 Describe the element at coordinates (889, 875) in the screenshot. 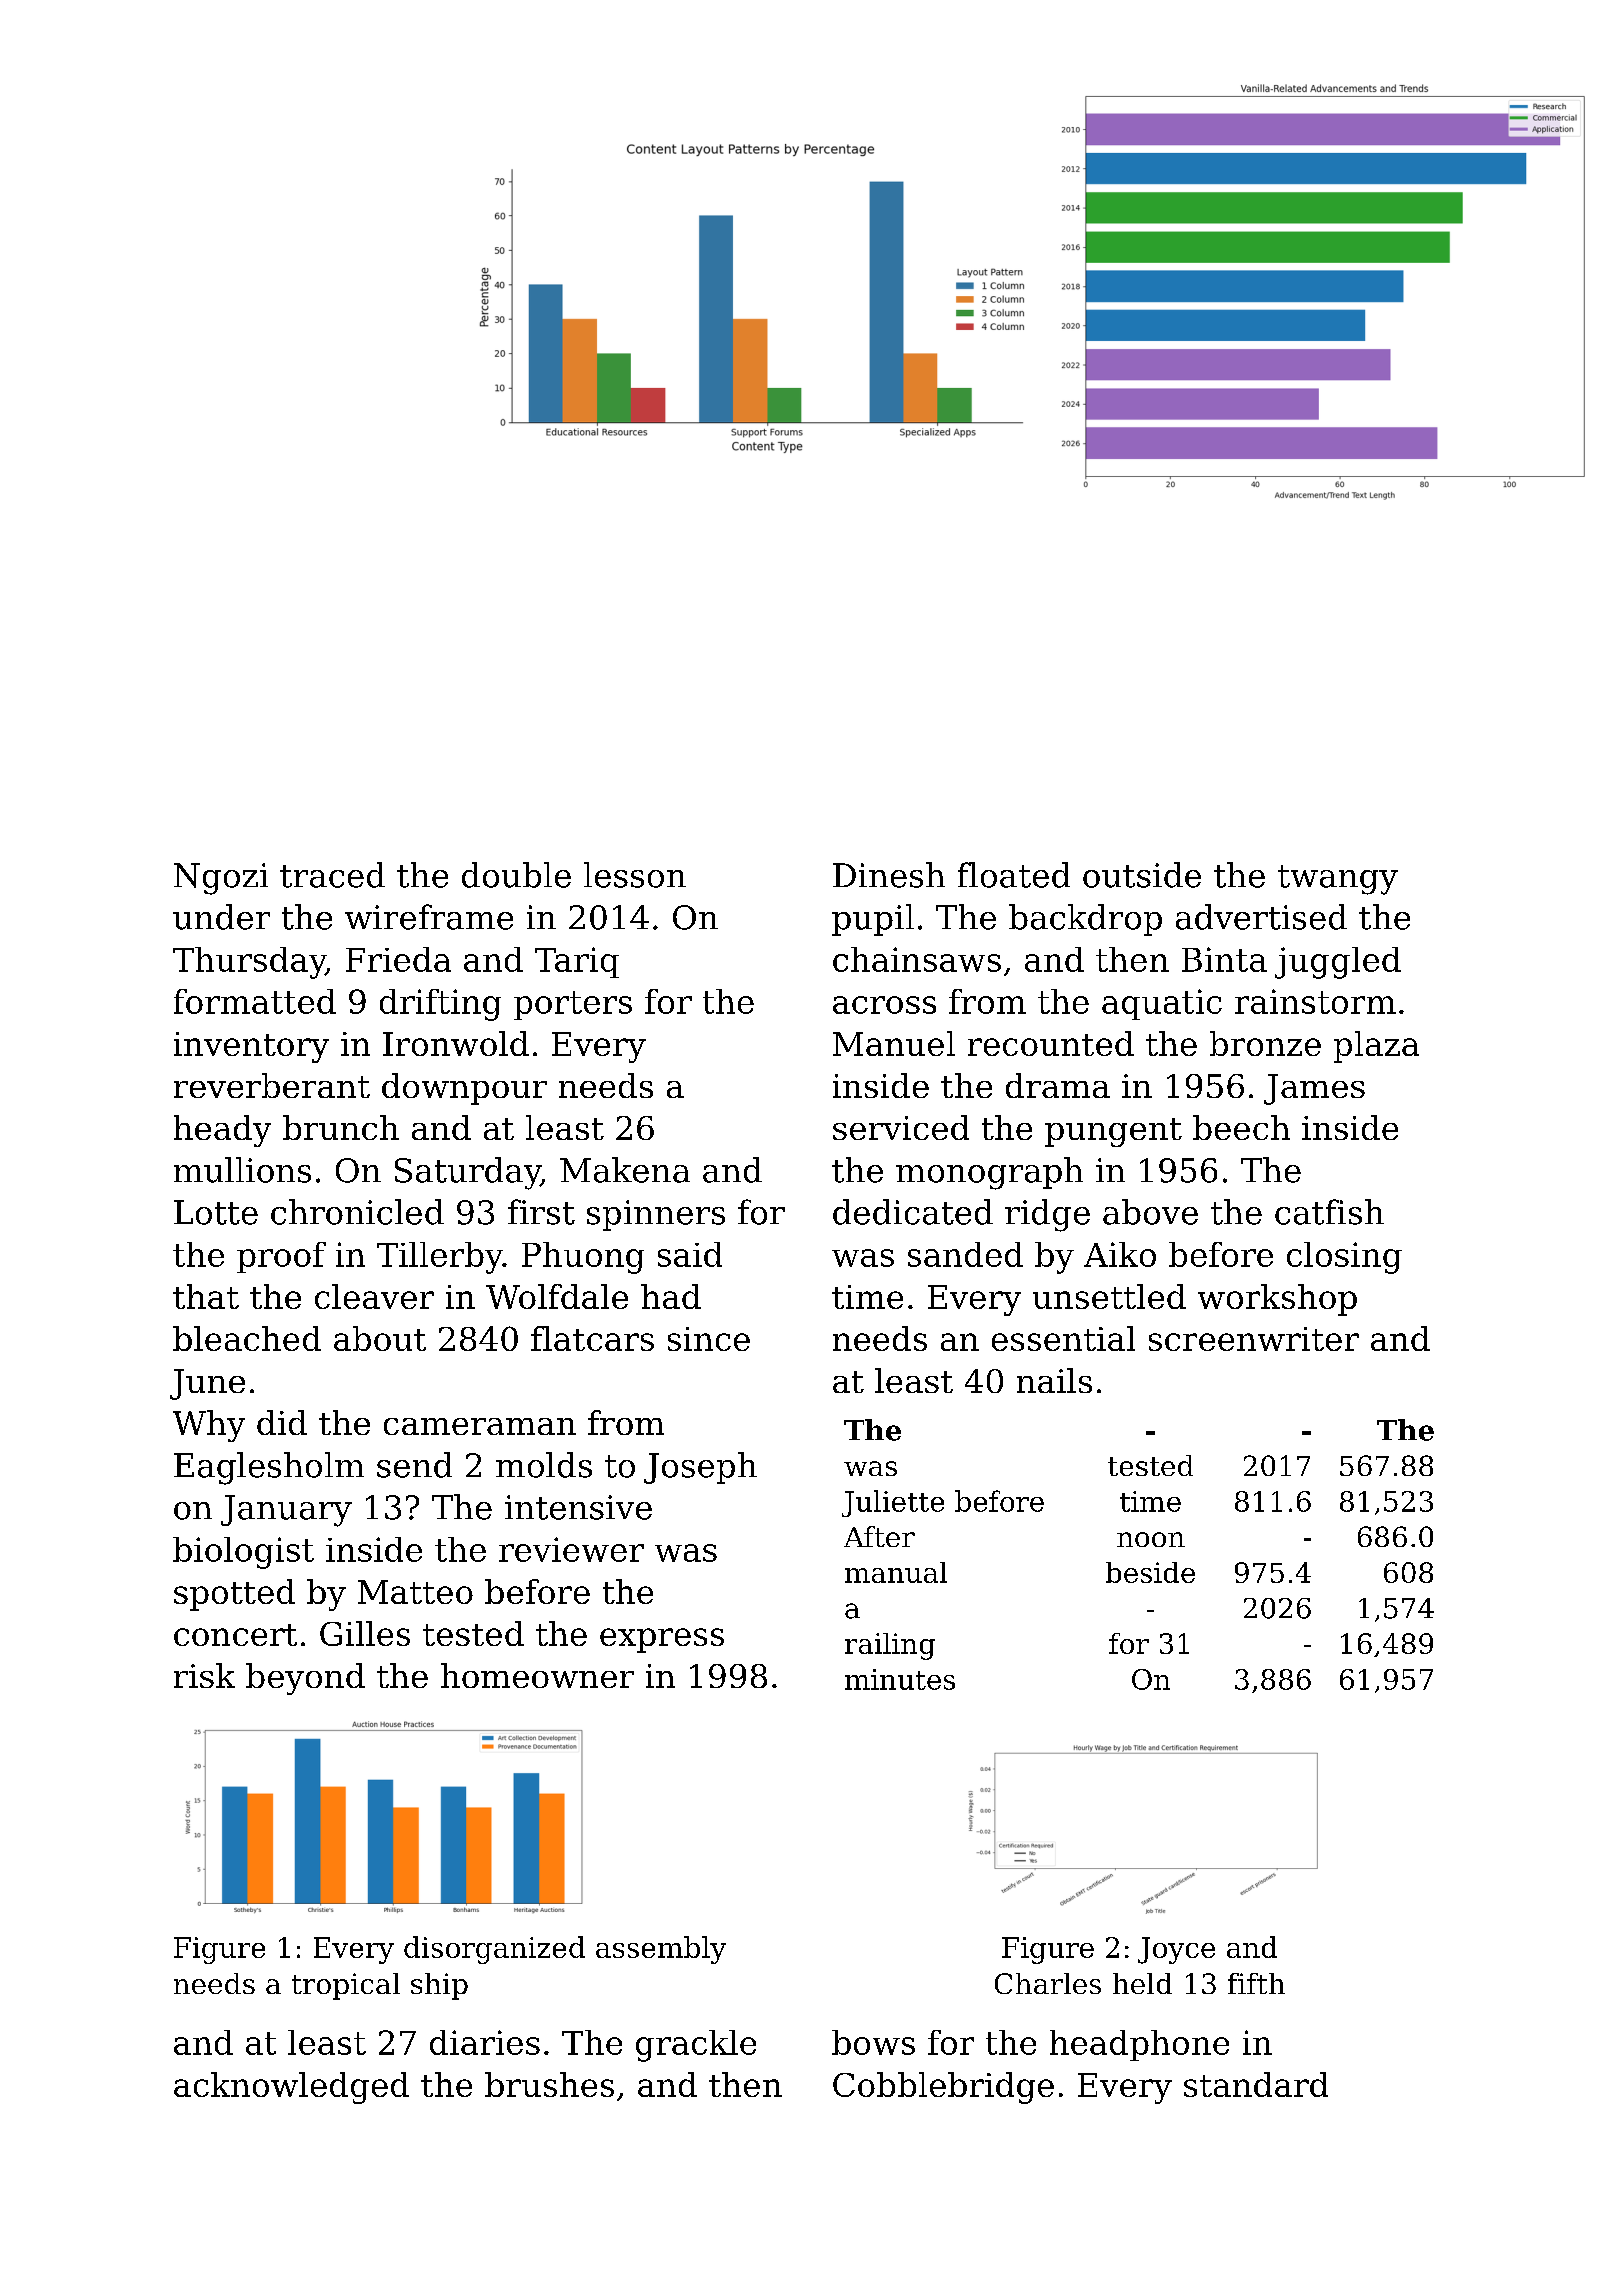

I see `Dinesh` at that location.
